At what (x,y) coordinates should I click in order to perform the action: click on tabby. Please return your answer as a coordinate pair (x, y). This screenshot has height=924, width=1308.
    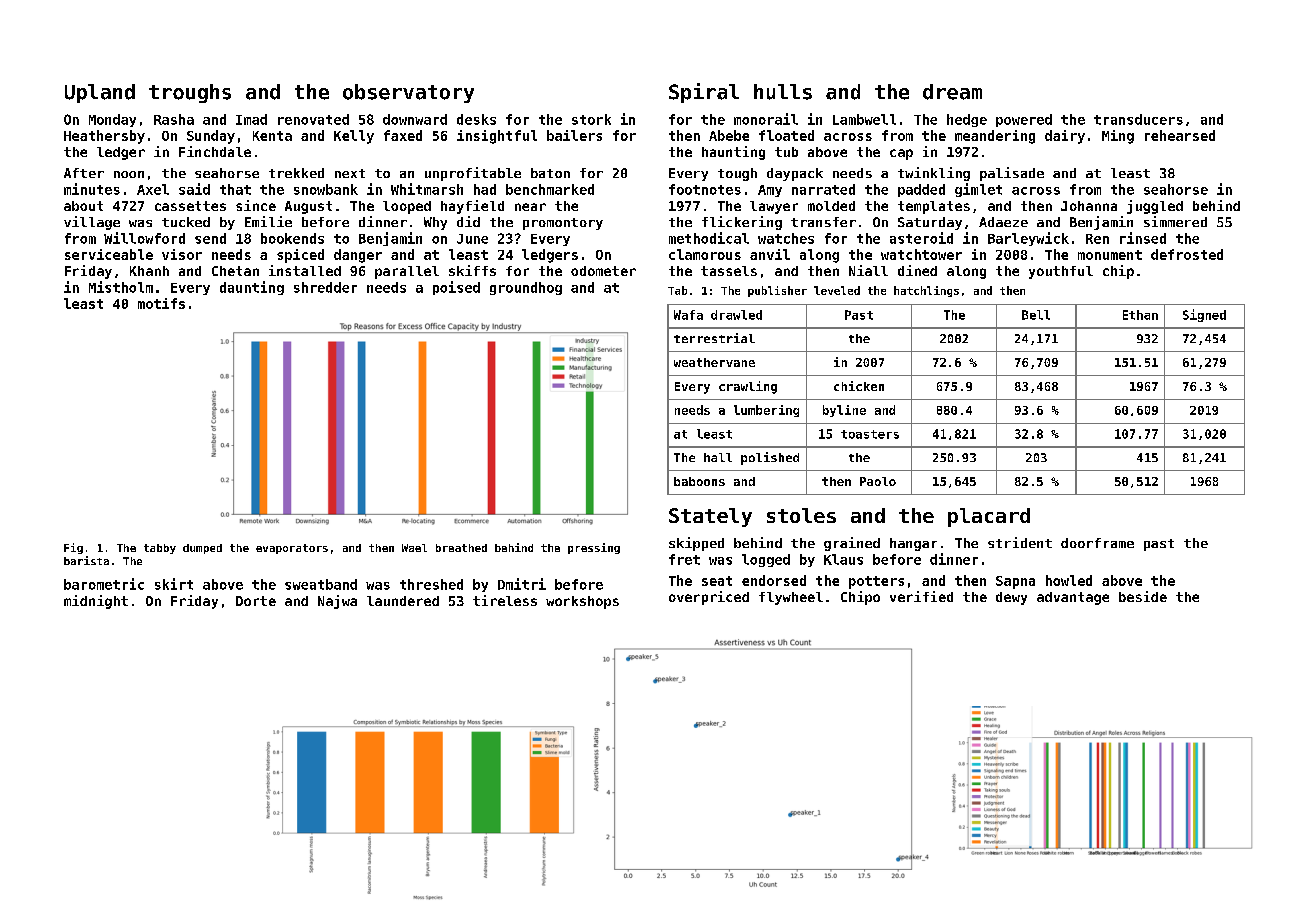
    Looking at the image, I should click on (160, 549).
